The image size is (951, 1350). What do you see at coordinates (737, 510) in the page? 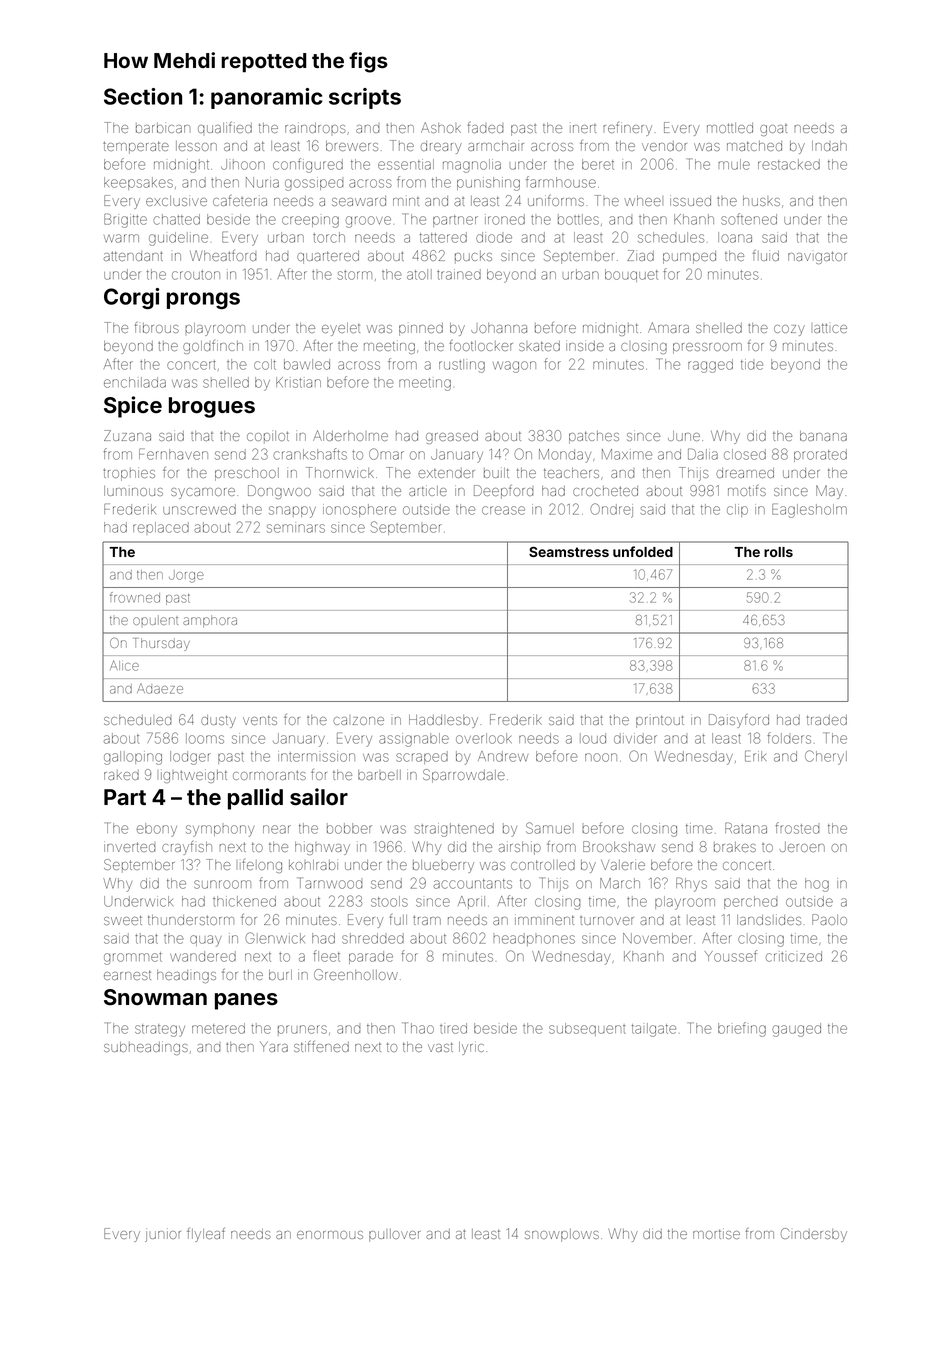
I see `clip` at bounding box center [737, 510].
